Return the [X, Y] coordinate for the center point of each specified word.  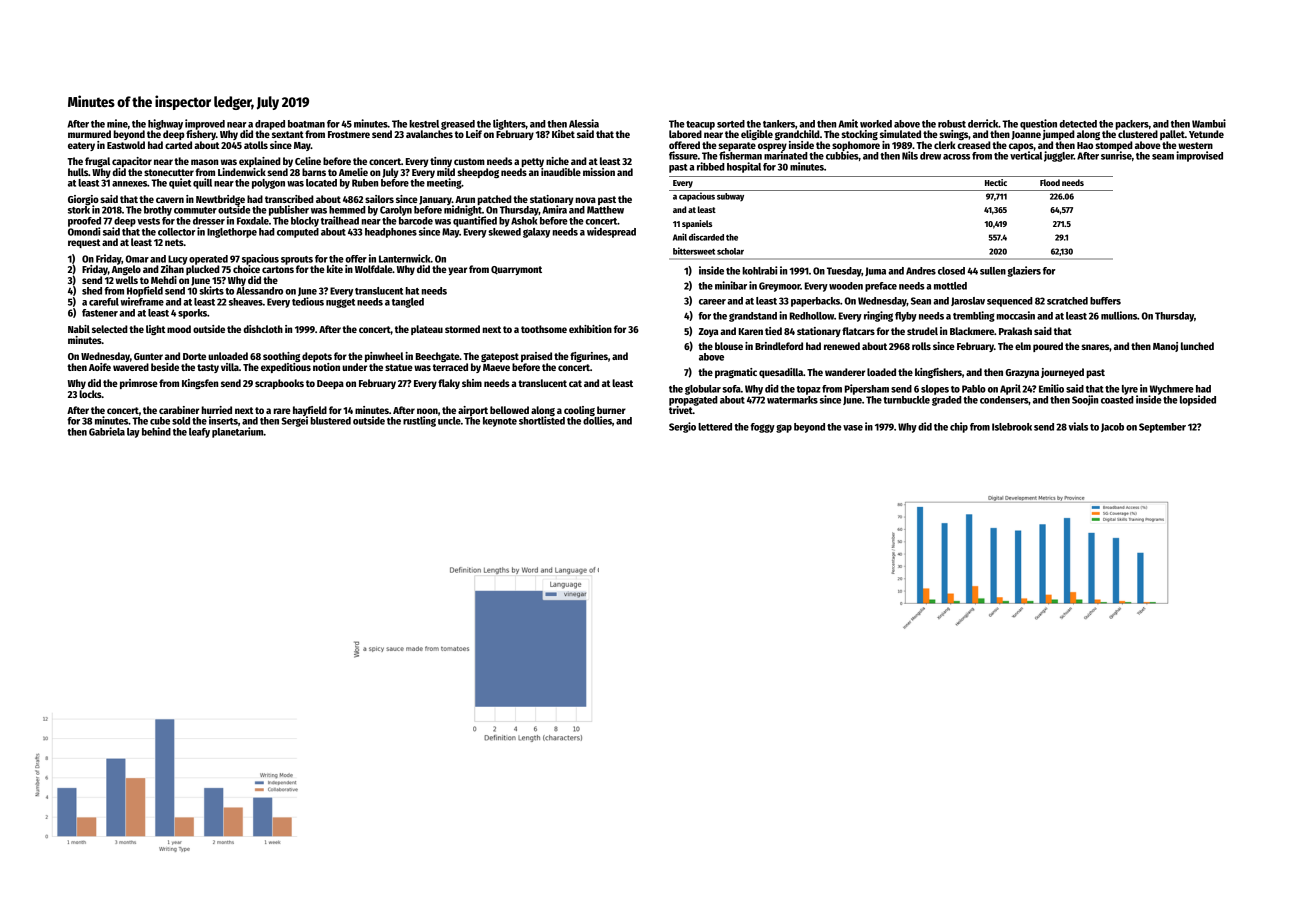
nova [585, 200]
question [1038, 124]
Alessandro [259, 291]
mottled [950, 286]
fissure [683, 155]
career [712, 302]
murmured [89, 134]
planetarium [238, 432]
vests [148, 221]
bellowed [509, 410]
